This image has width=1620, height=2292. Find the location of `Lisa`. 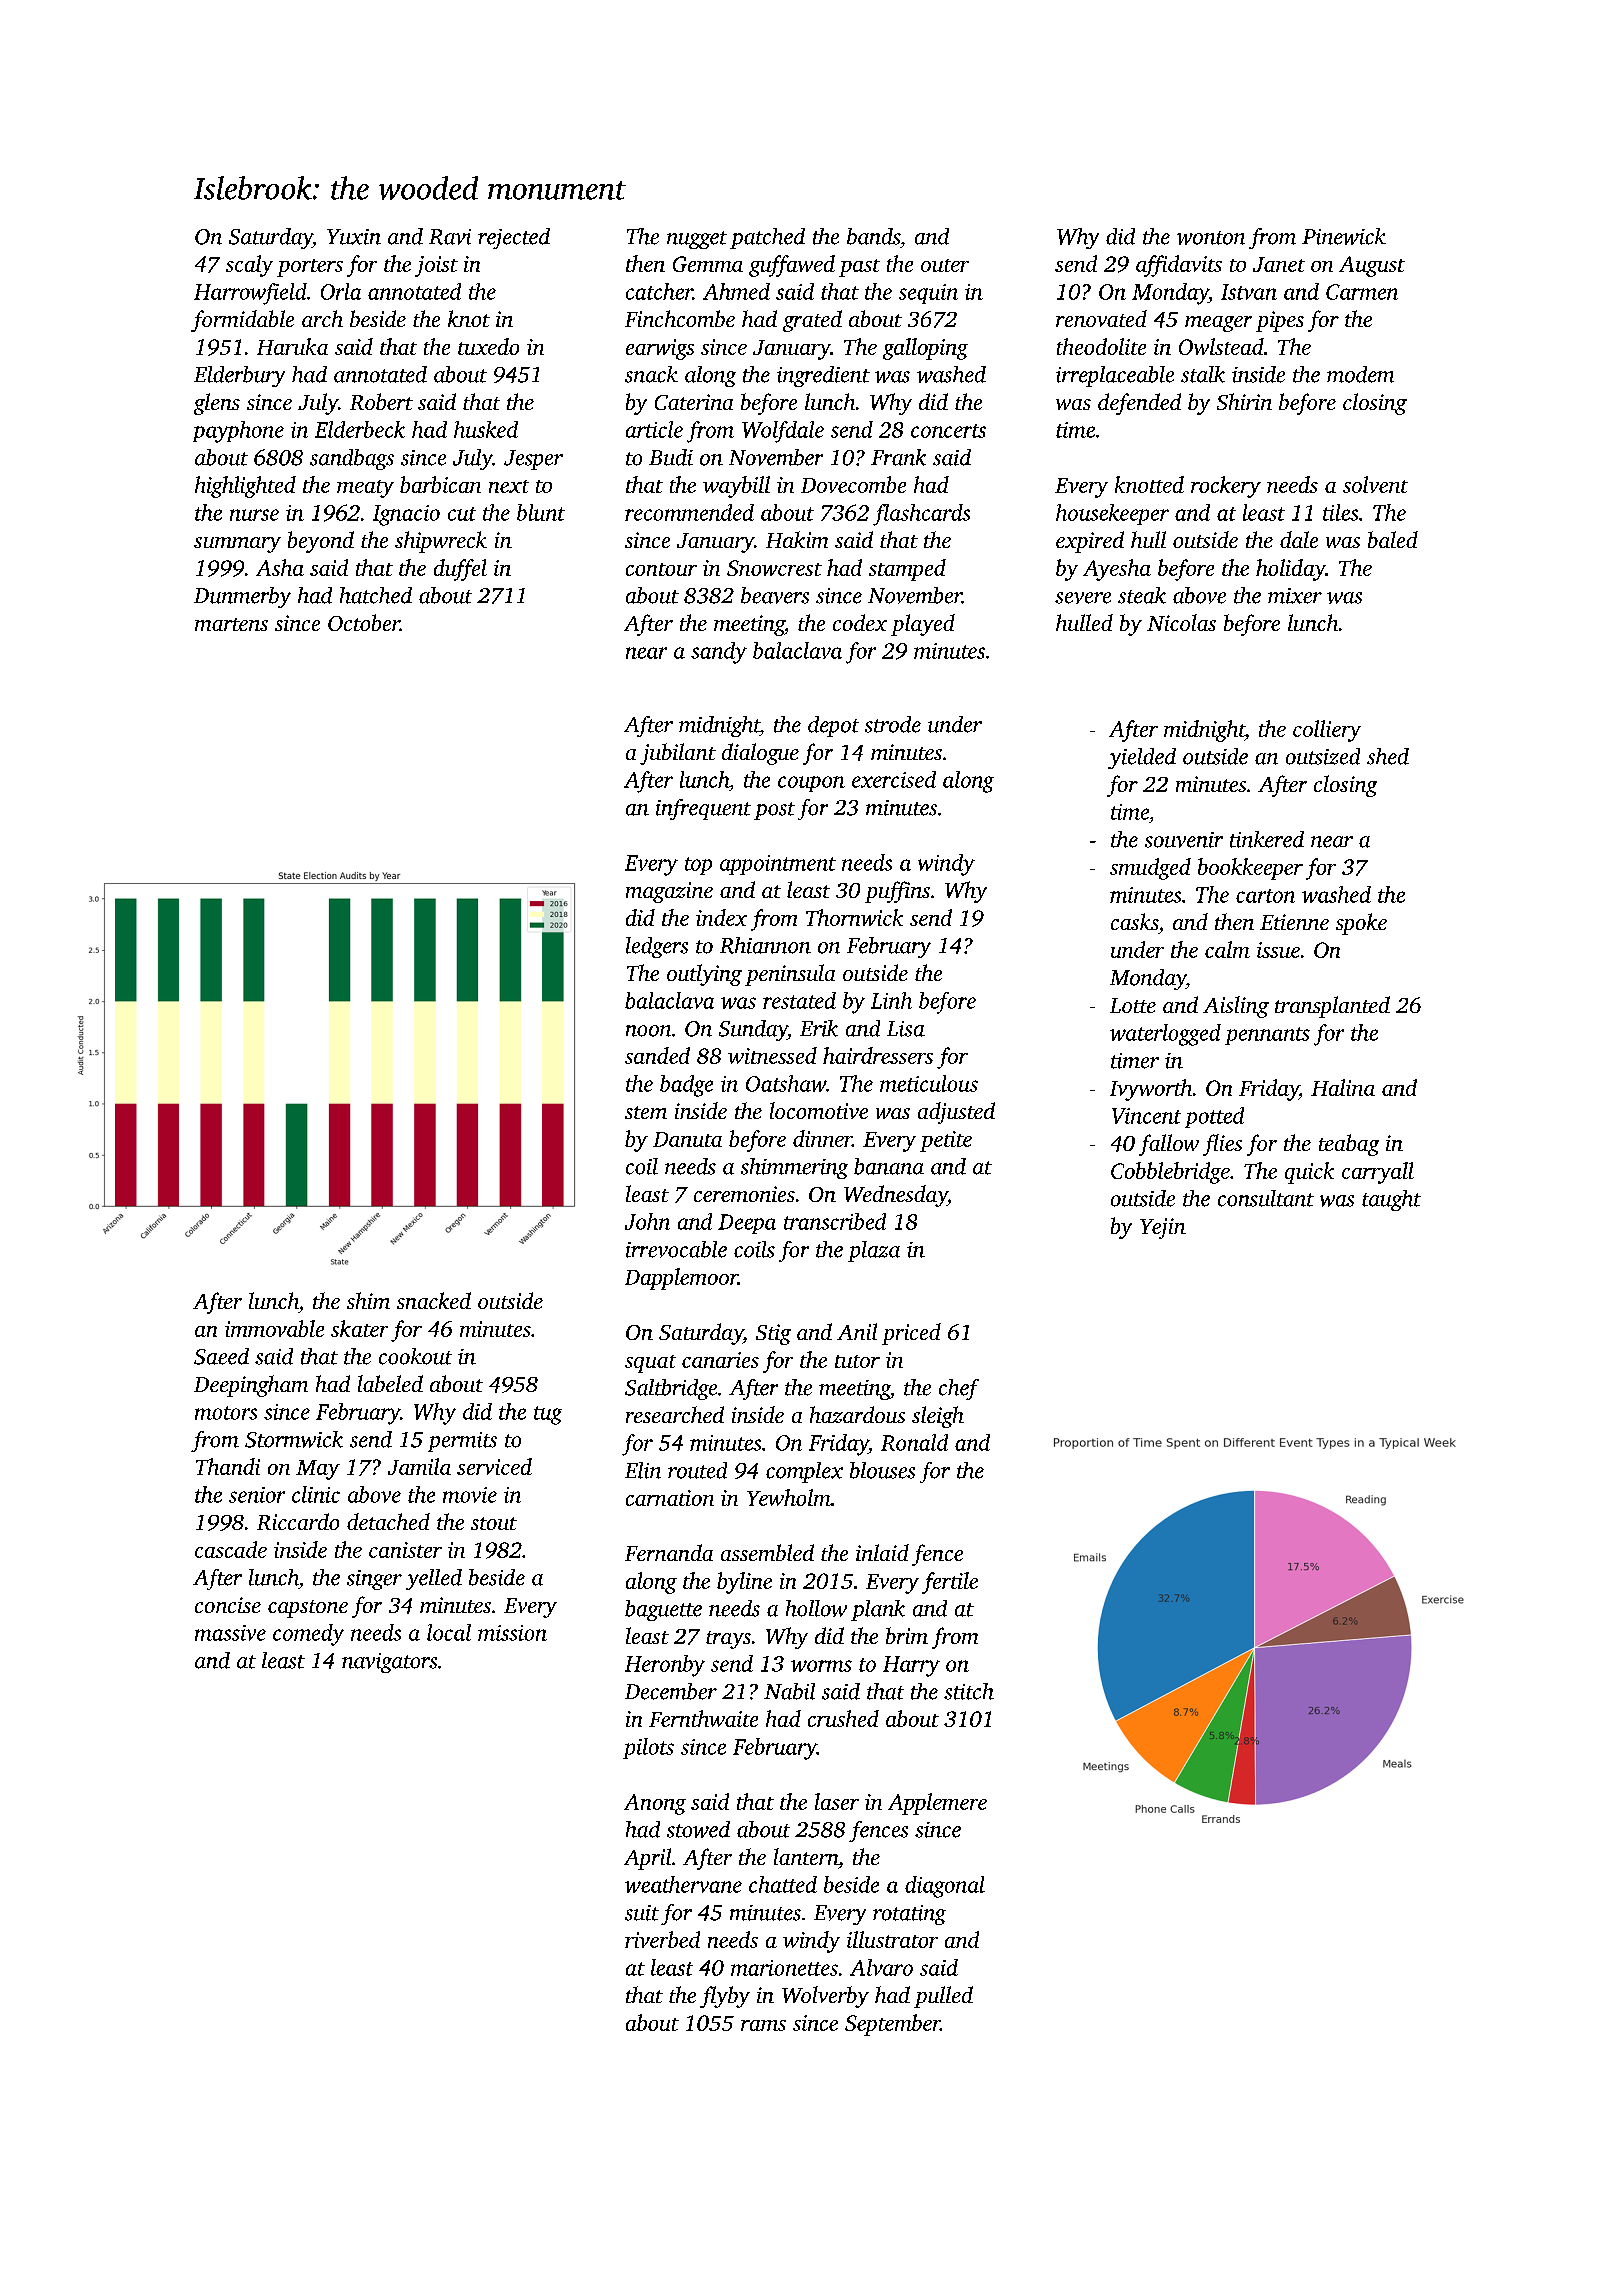

Lisa is located at coordinates (906, 1029).
